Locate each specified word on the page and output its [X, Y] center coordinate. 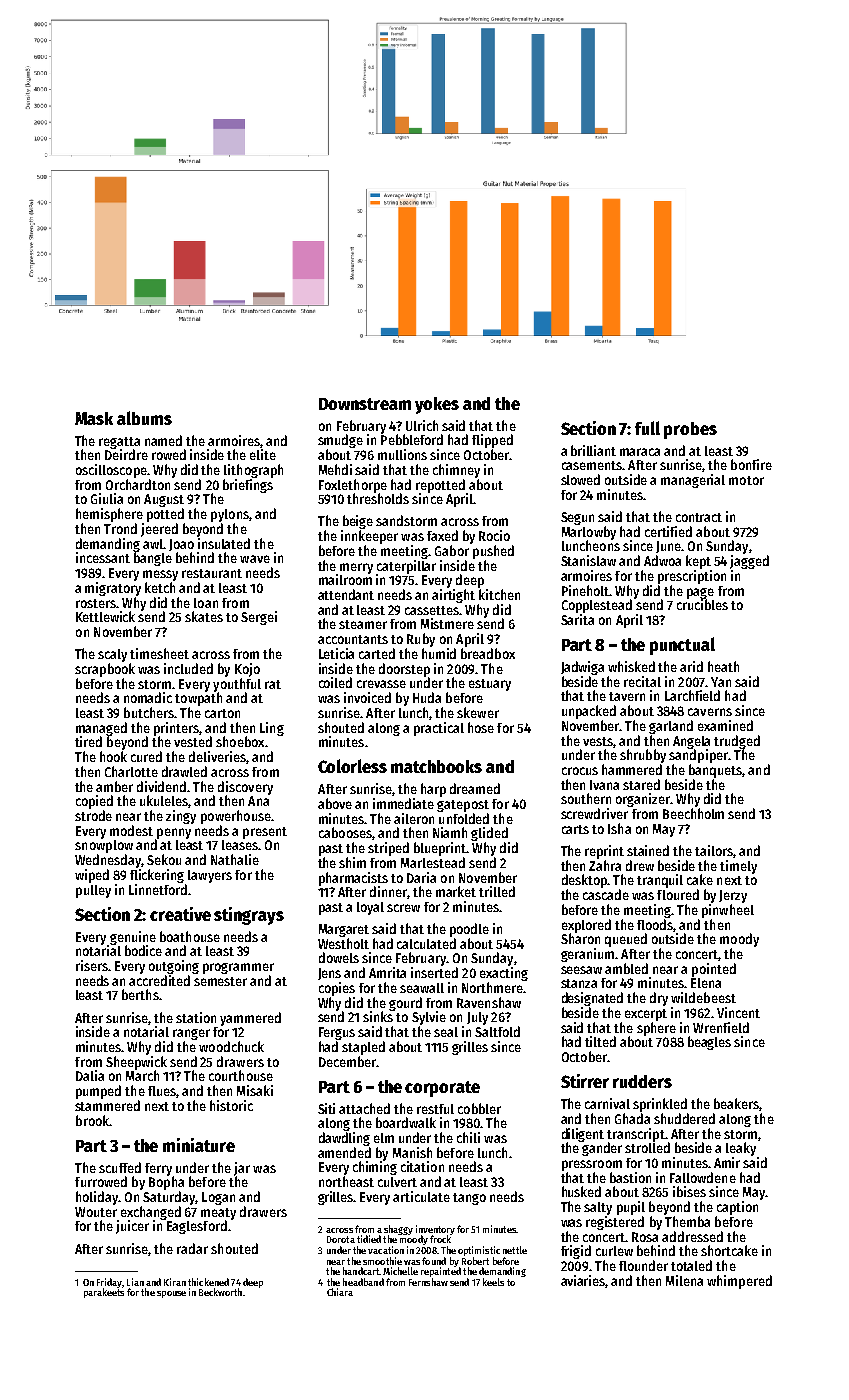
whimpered [739, 1282]
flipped [492, 441]
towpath [198, 699]
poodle [469, 930]
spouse [171, 1294]
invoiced [367, 697]
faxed [442, 535]
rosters [96, 603]
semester [220, 981]
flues [162, 1091]
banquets [716, 771]
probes [690, 430]
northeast [346, 1181]
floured [678, 894]
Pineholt [585, 590]
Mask [94, 418]
